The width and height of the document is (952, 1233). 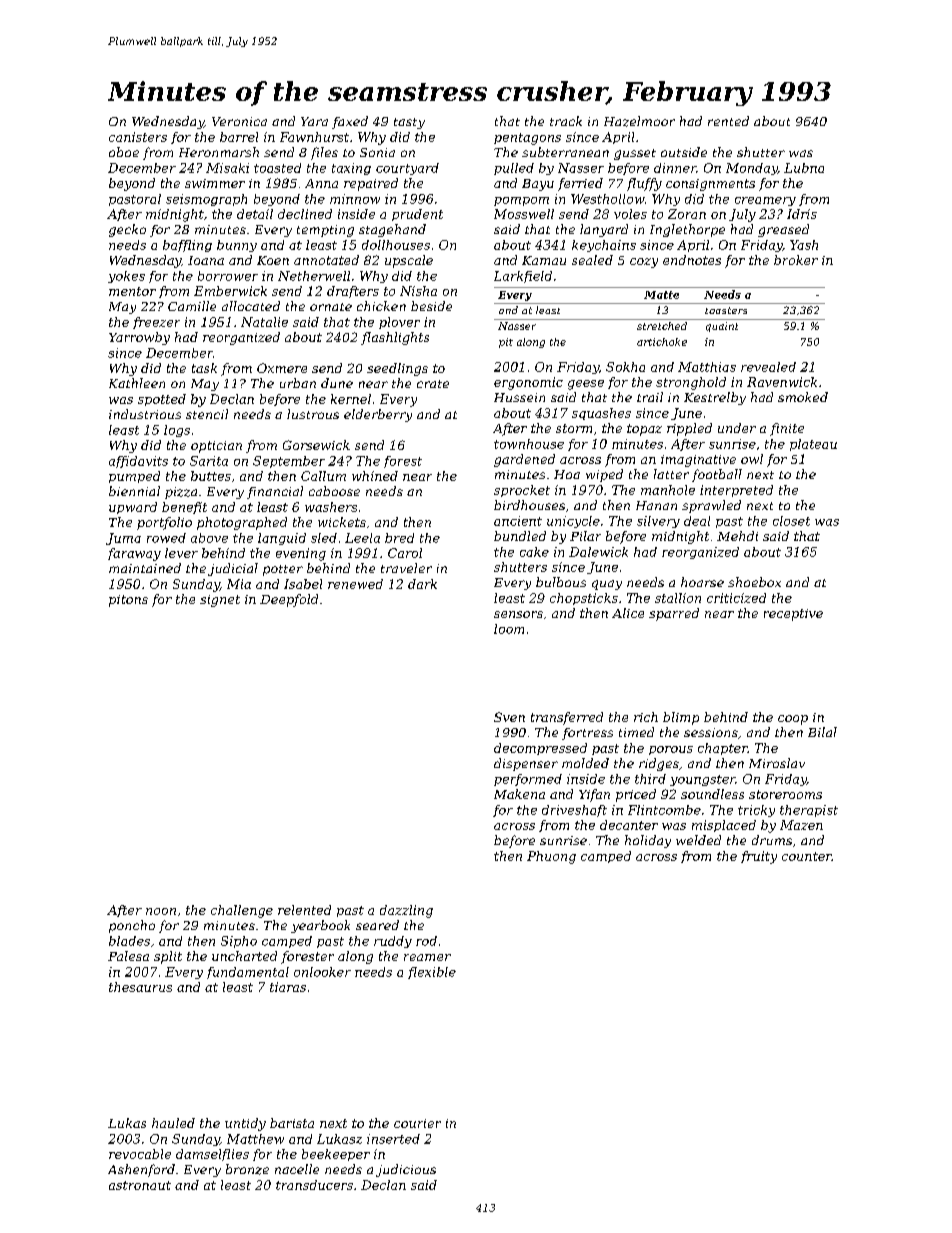 I want to click on pulled, so click(x=514, y=169).
